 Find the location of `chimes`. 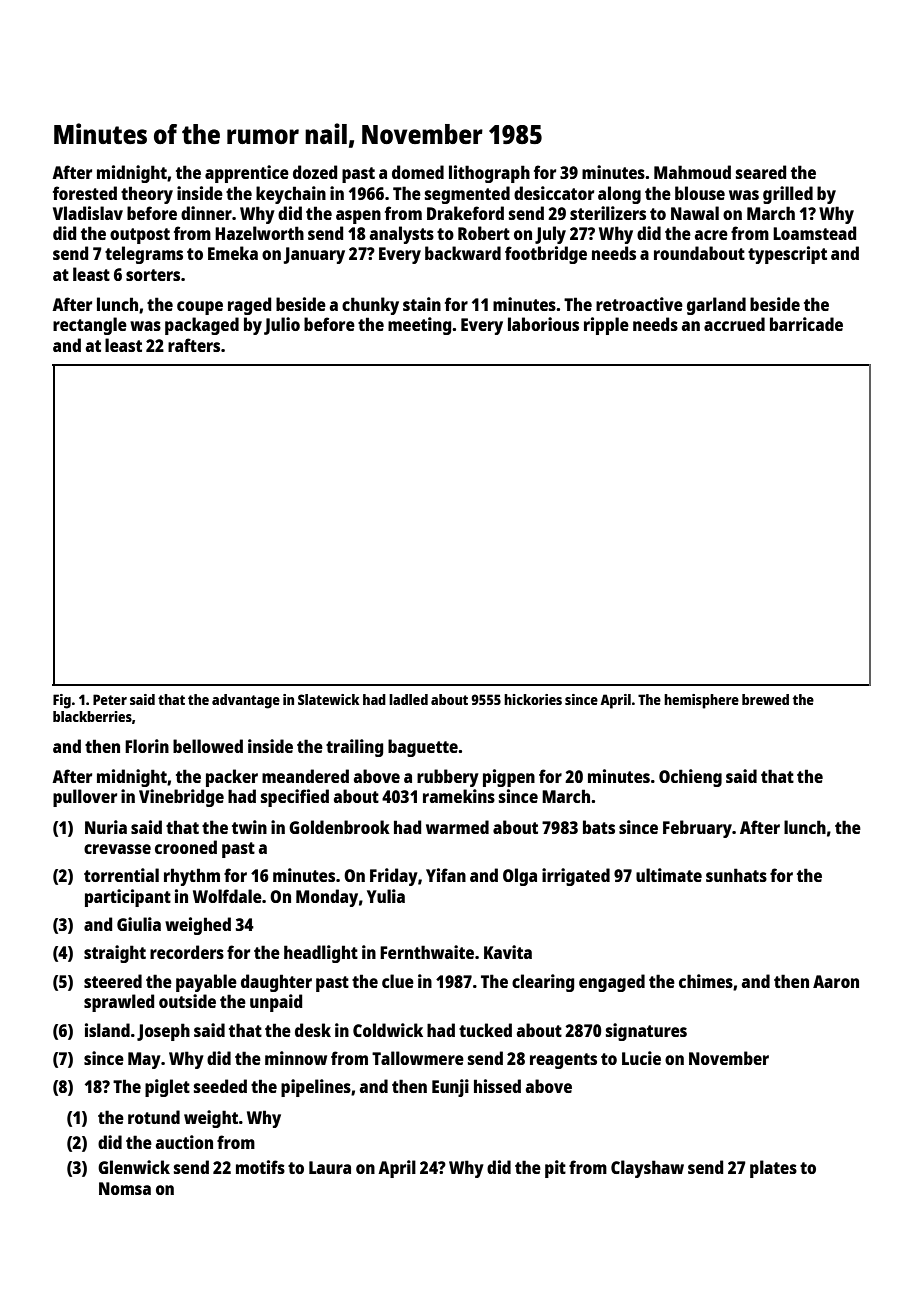

chimes is located at coordinates (706, 981).
